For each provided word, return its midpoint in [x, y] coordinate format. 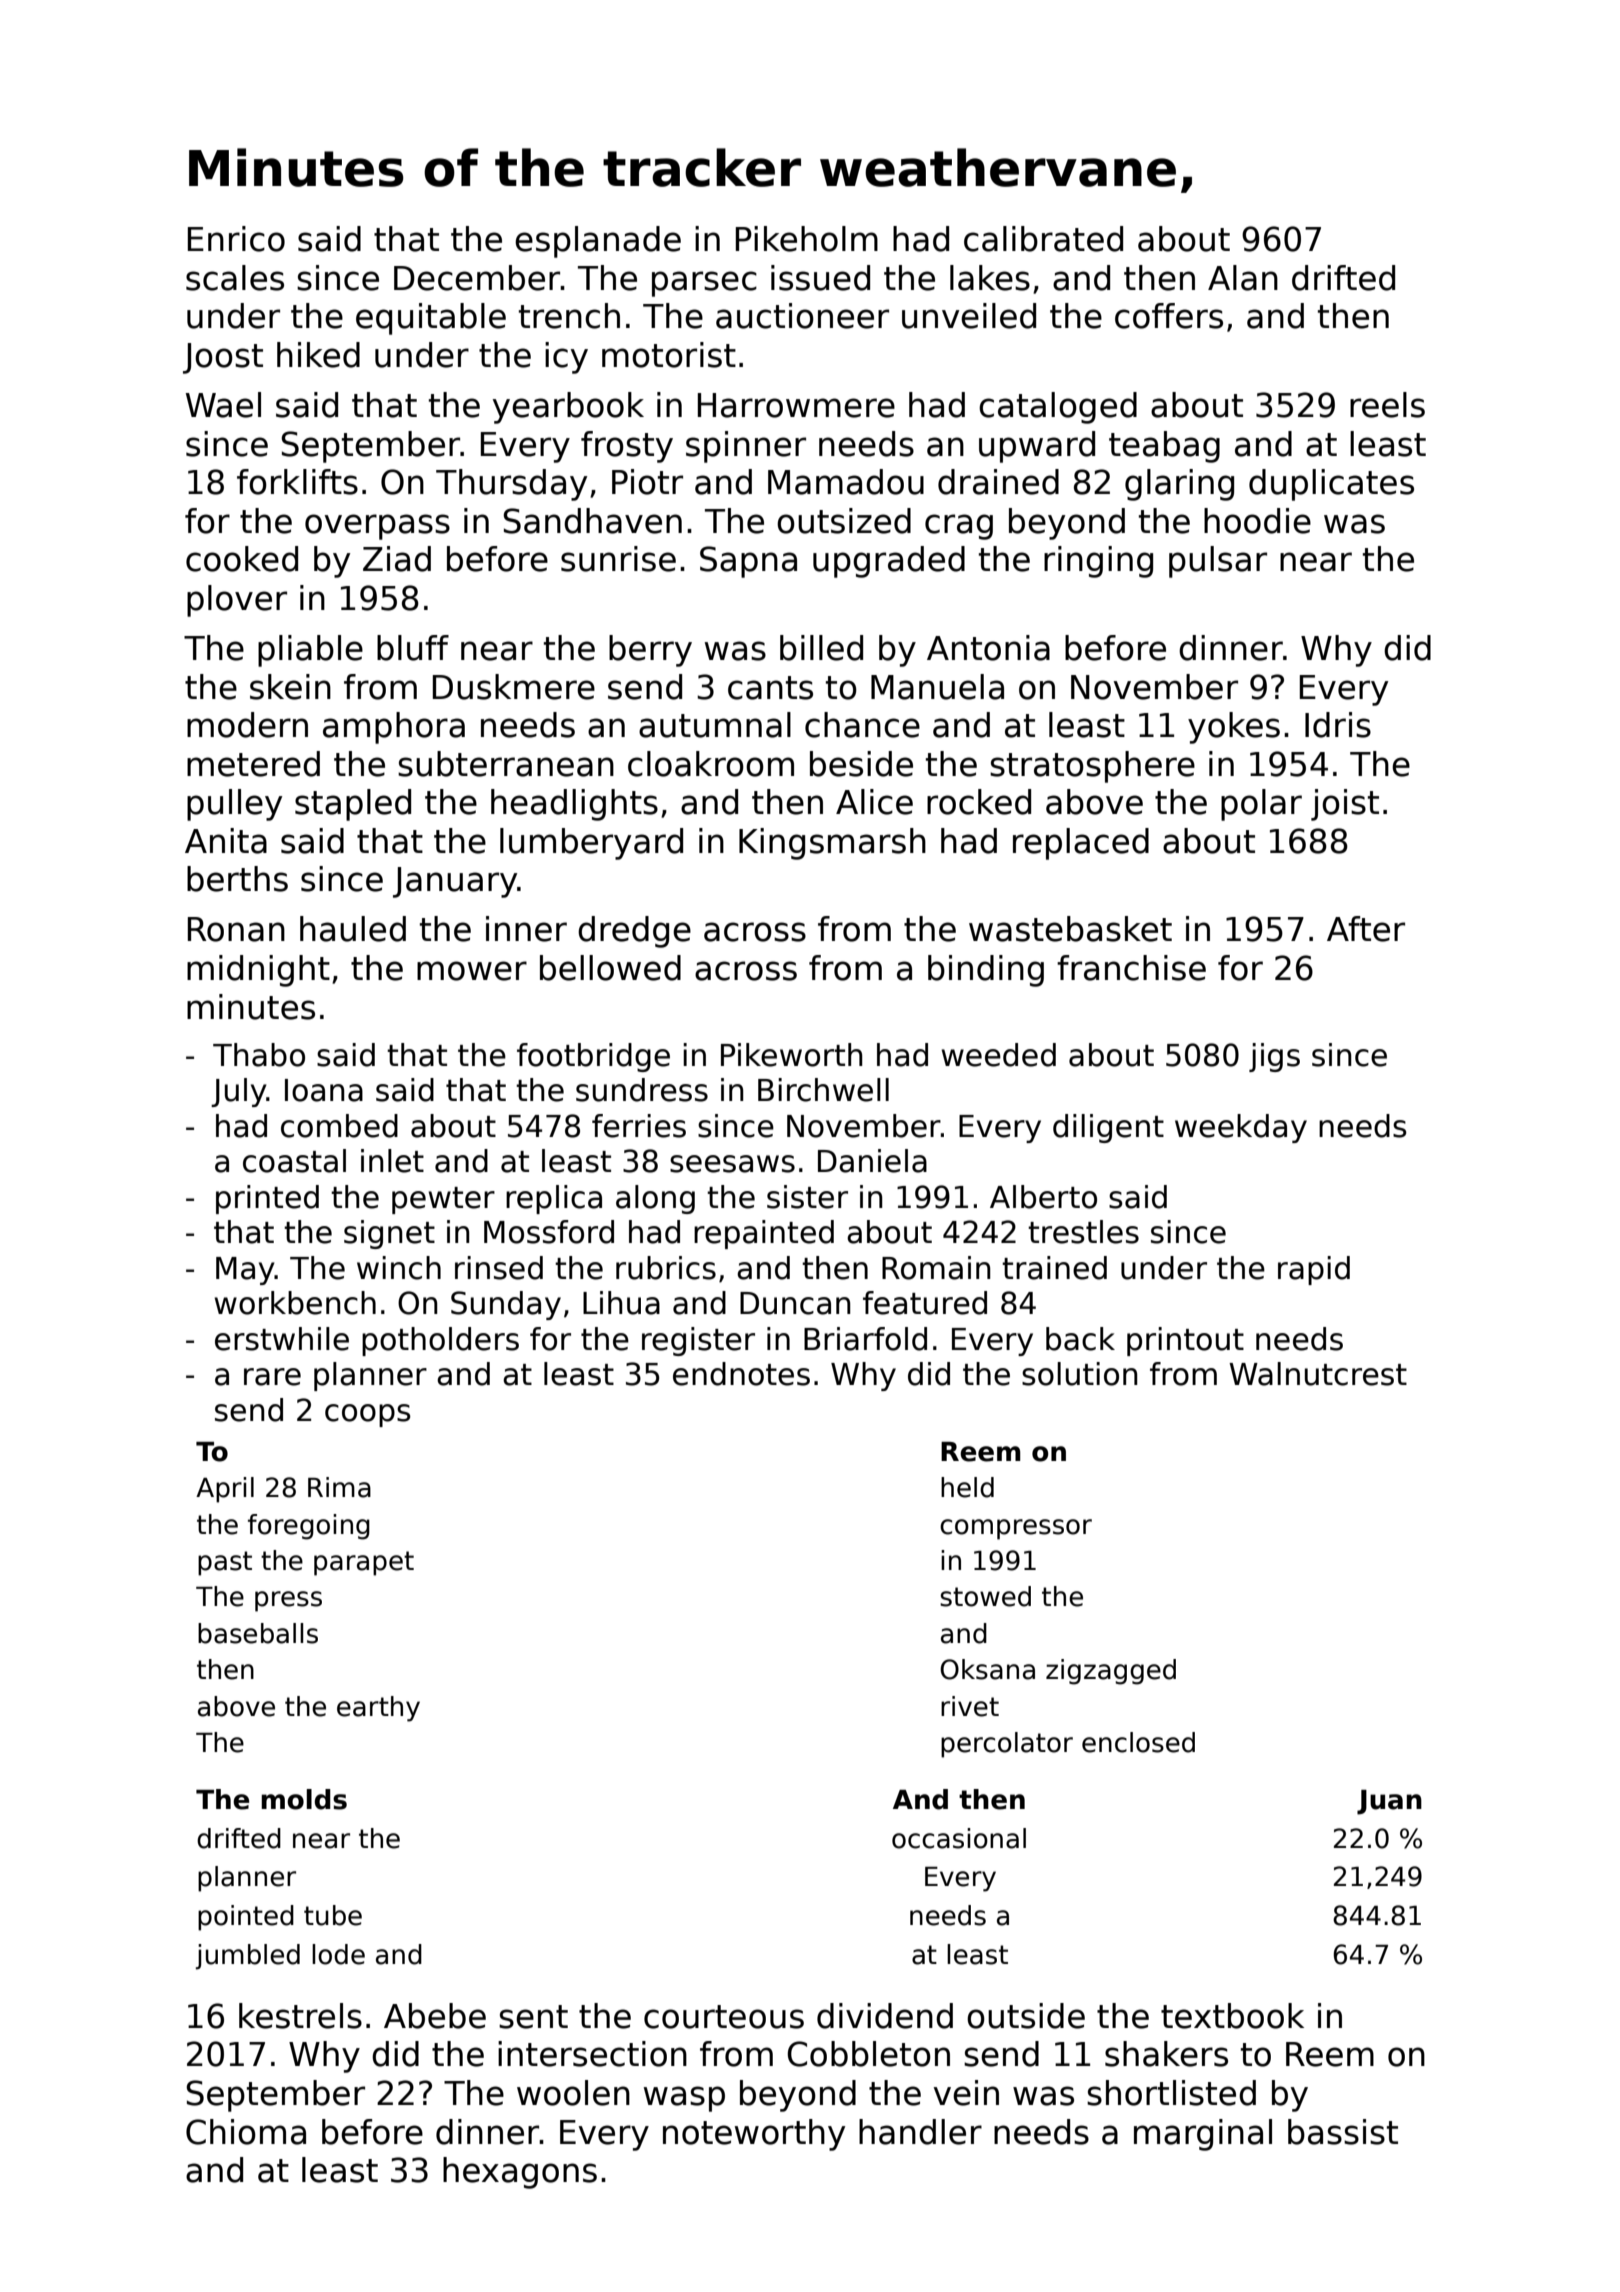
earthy [378, 1709]
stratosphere [1092, 767]
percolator [1007, 1745]
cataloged [1058, 408]
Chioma [246, 2132]
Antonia [988, 648]
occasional [959, 1838]
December [477, 278]
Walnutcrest [1318, 1374]
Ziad [397, 559]
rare [272, 1377]
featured [925, 1303]
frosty [627, 447]
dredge [634, 932]
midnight [258, 971]
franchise [1131, 968]
